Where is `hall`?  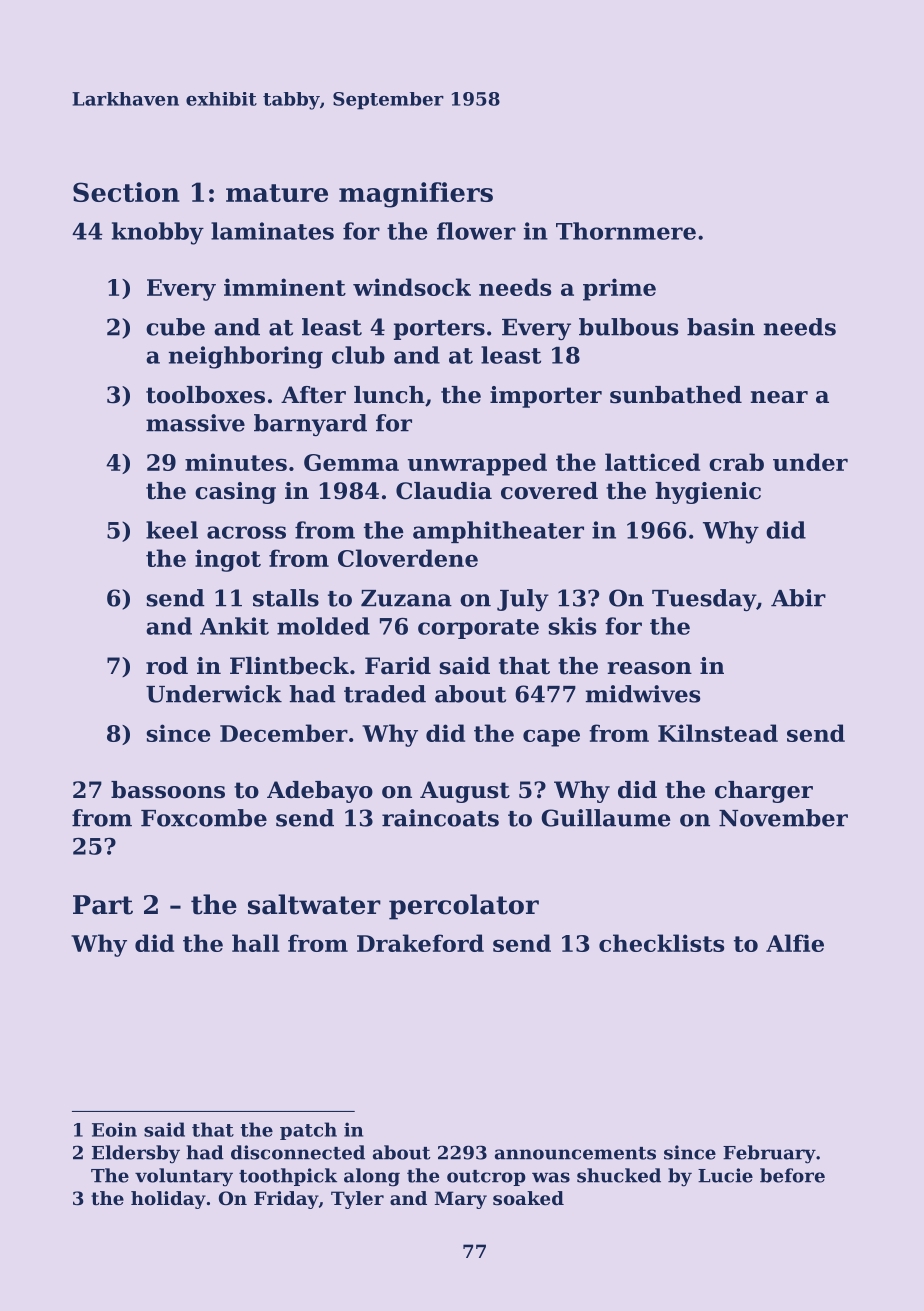 hall is located at coordinates (255, 943).
